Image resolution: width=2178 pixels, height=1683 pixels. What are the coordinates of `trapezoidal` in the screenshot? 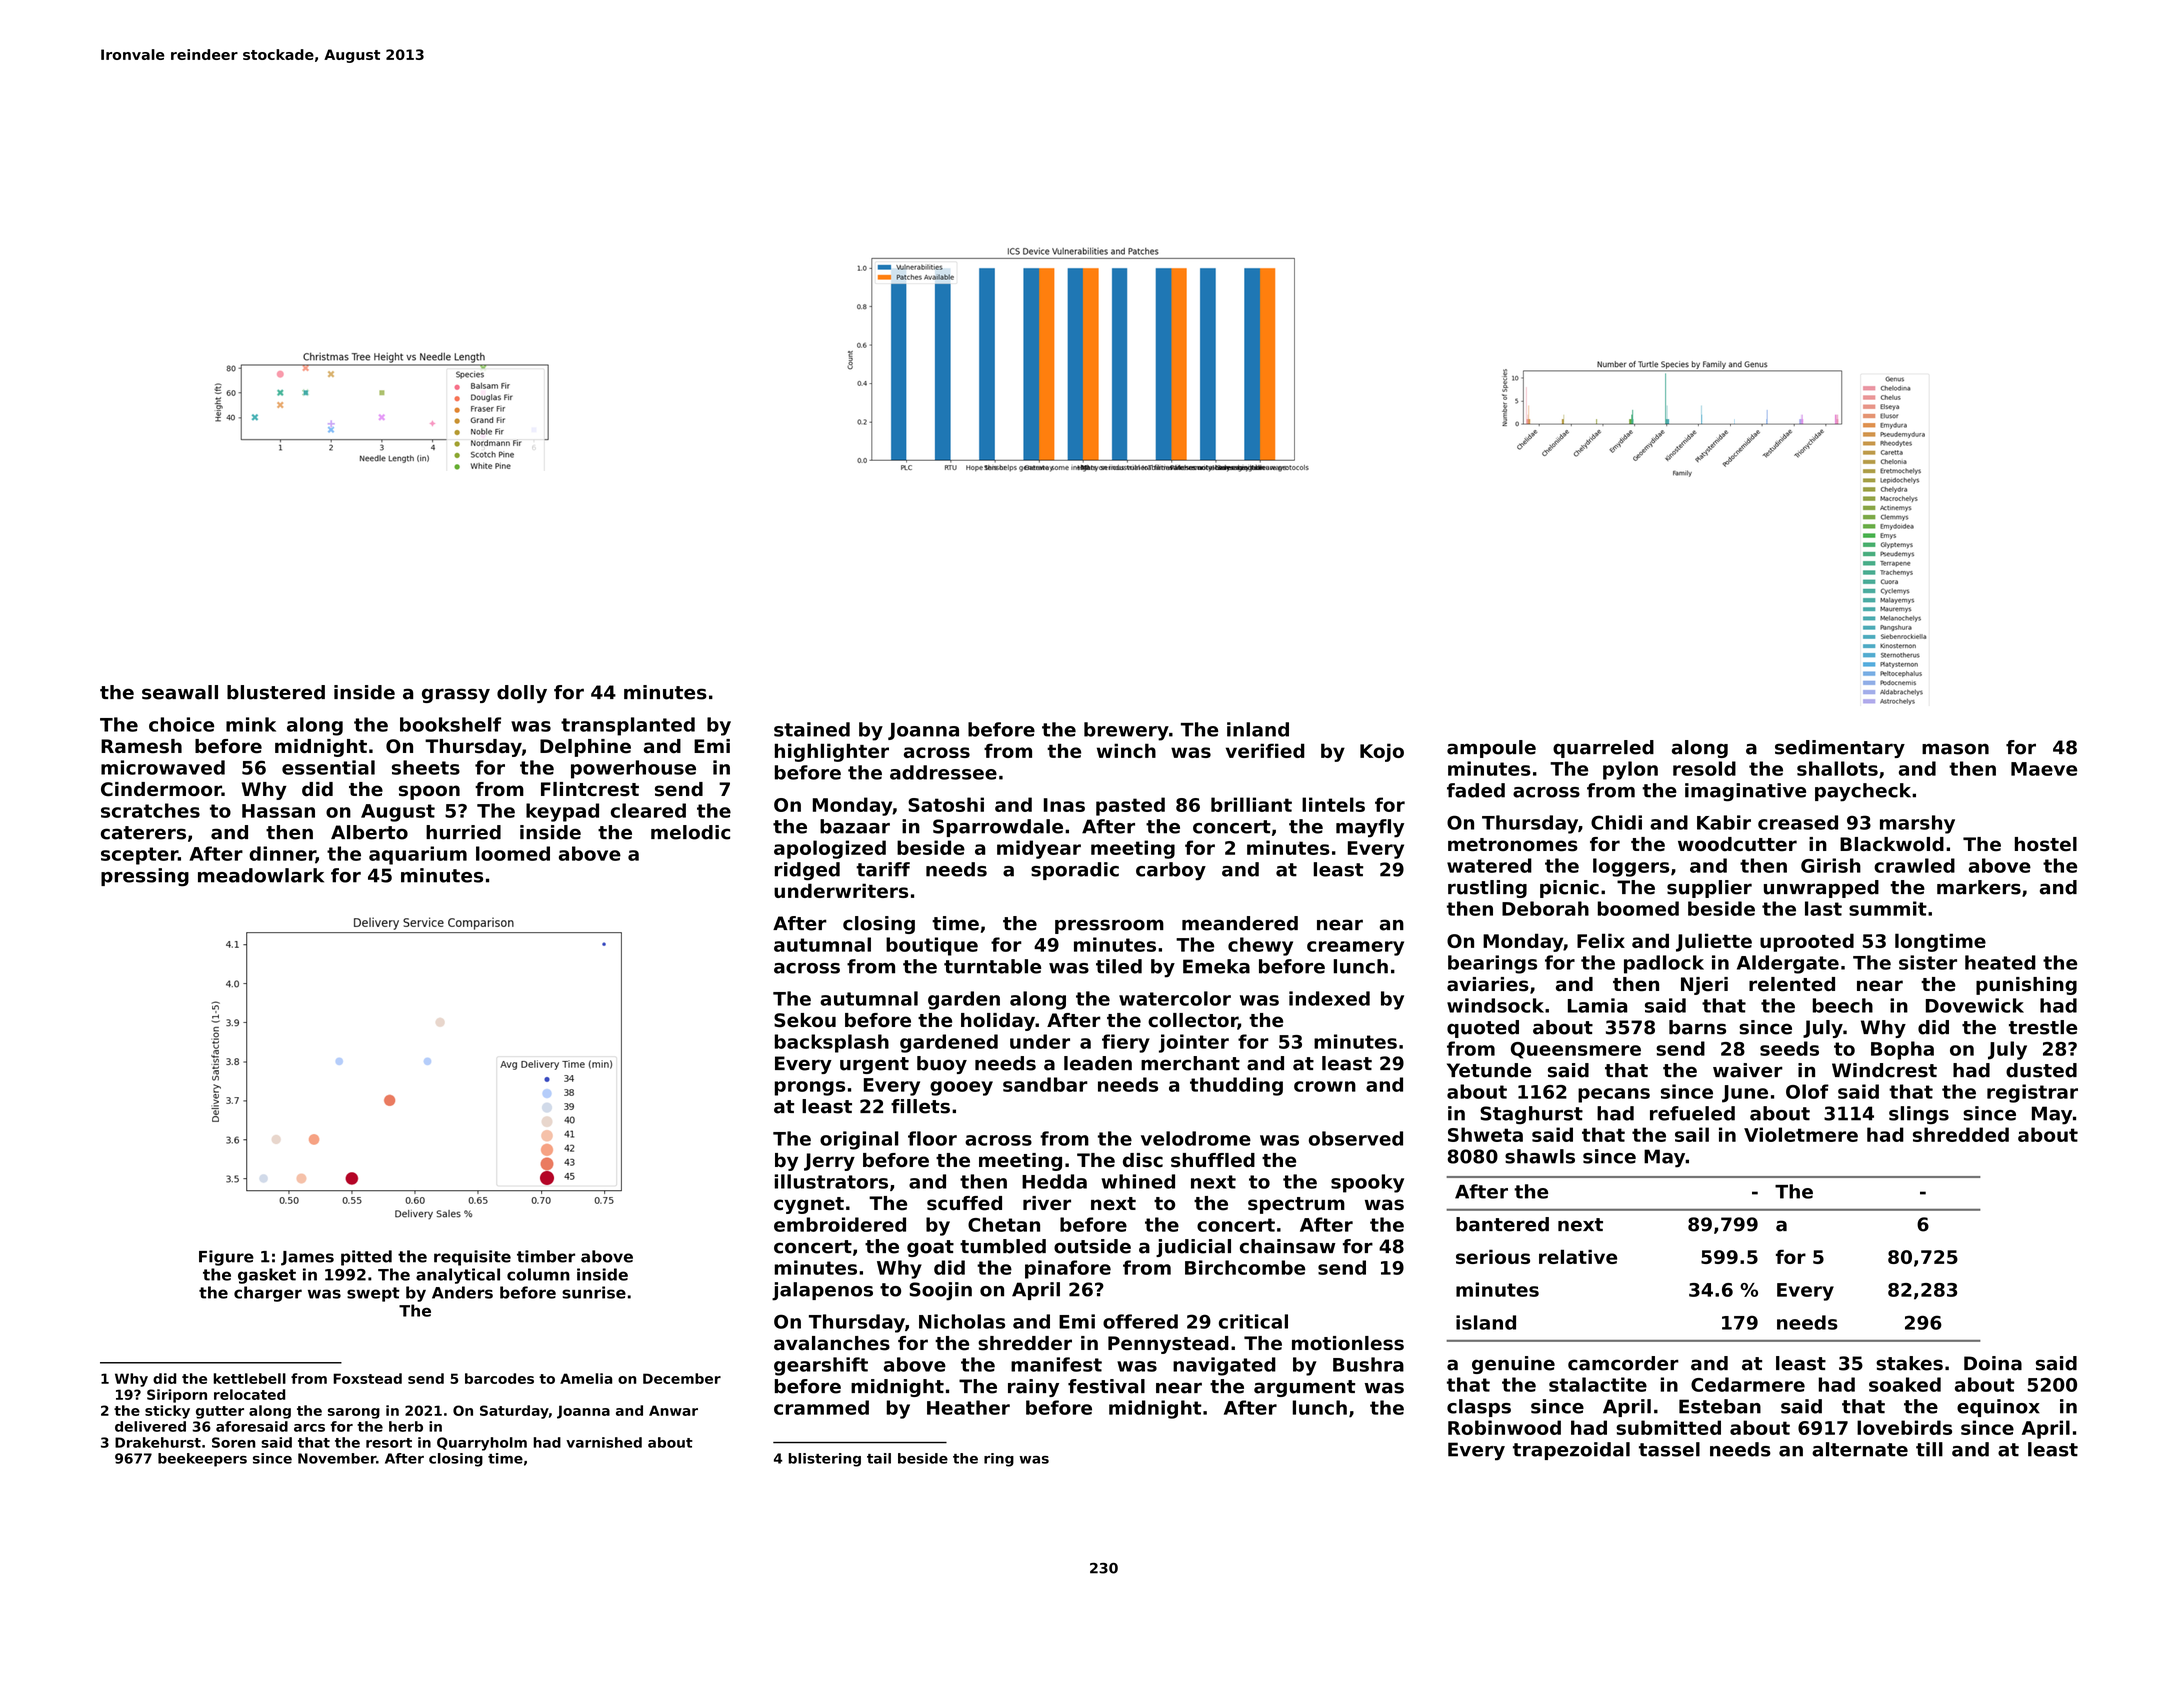 It's located at (1571, 1451).
